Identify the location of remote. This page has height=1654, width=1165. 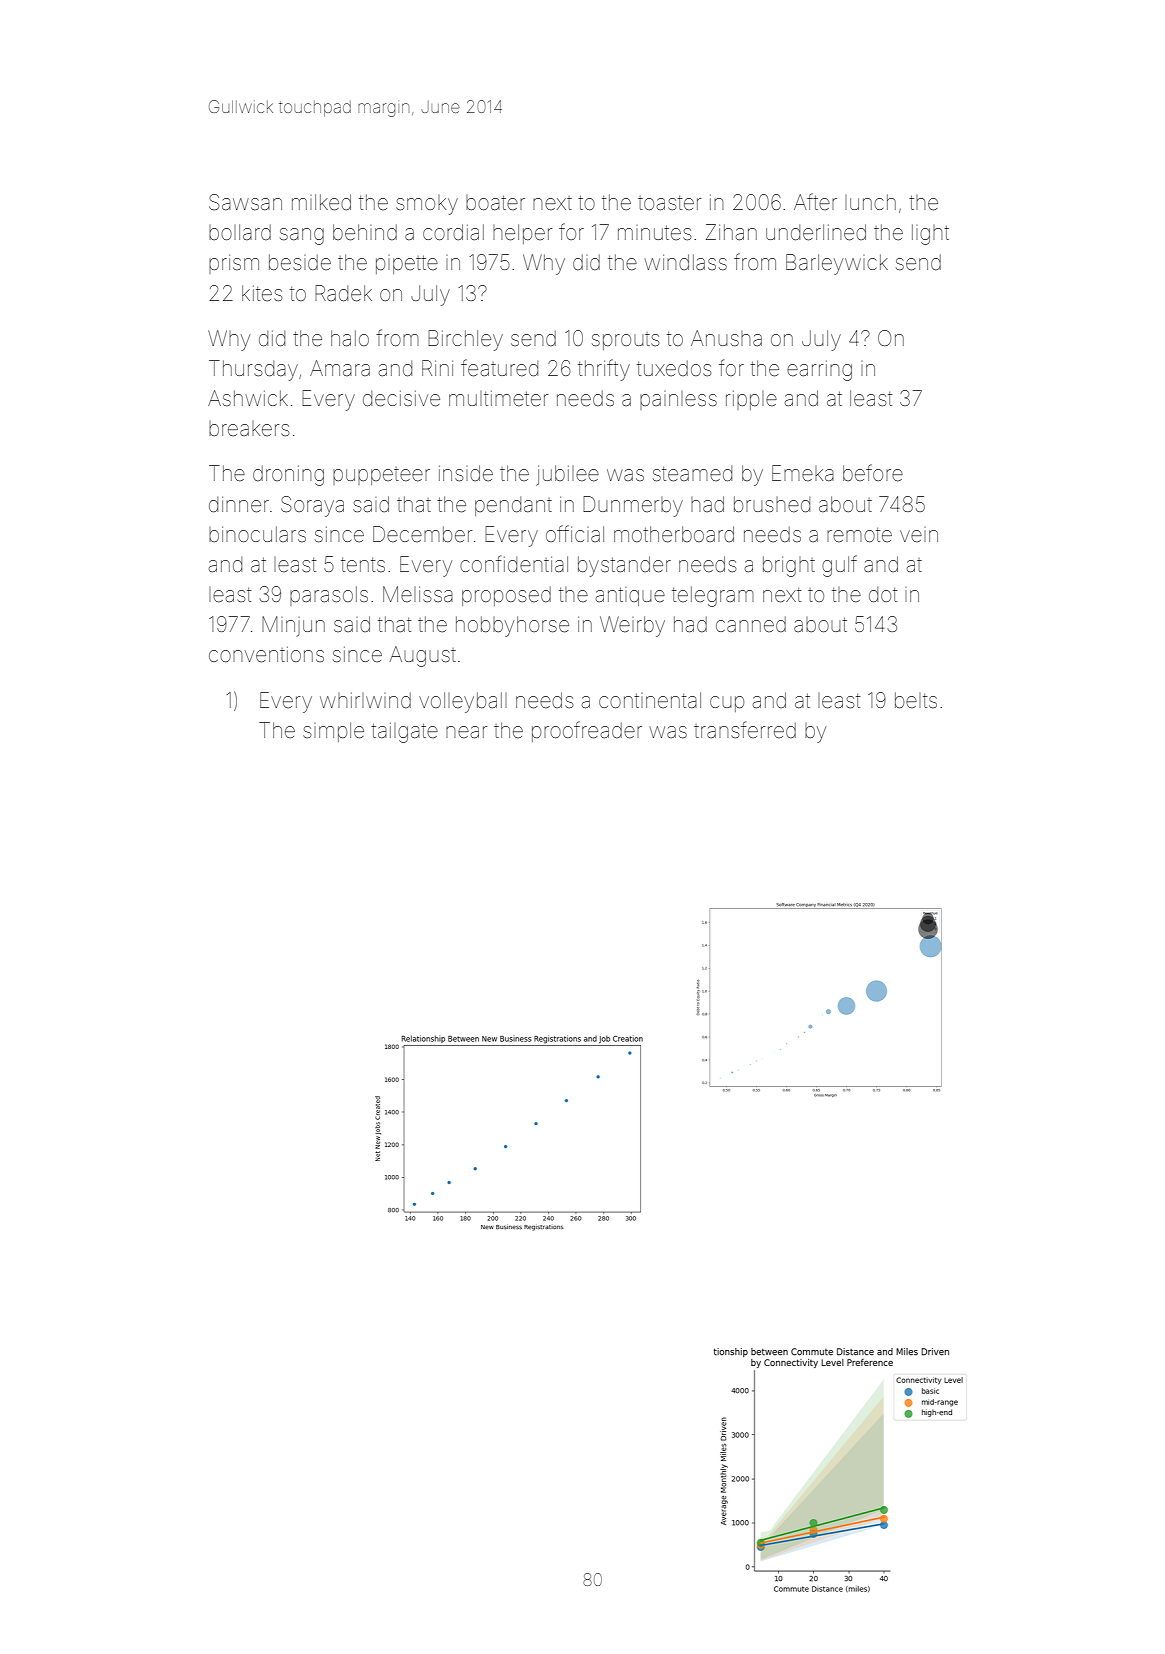
(859, 535).
